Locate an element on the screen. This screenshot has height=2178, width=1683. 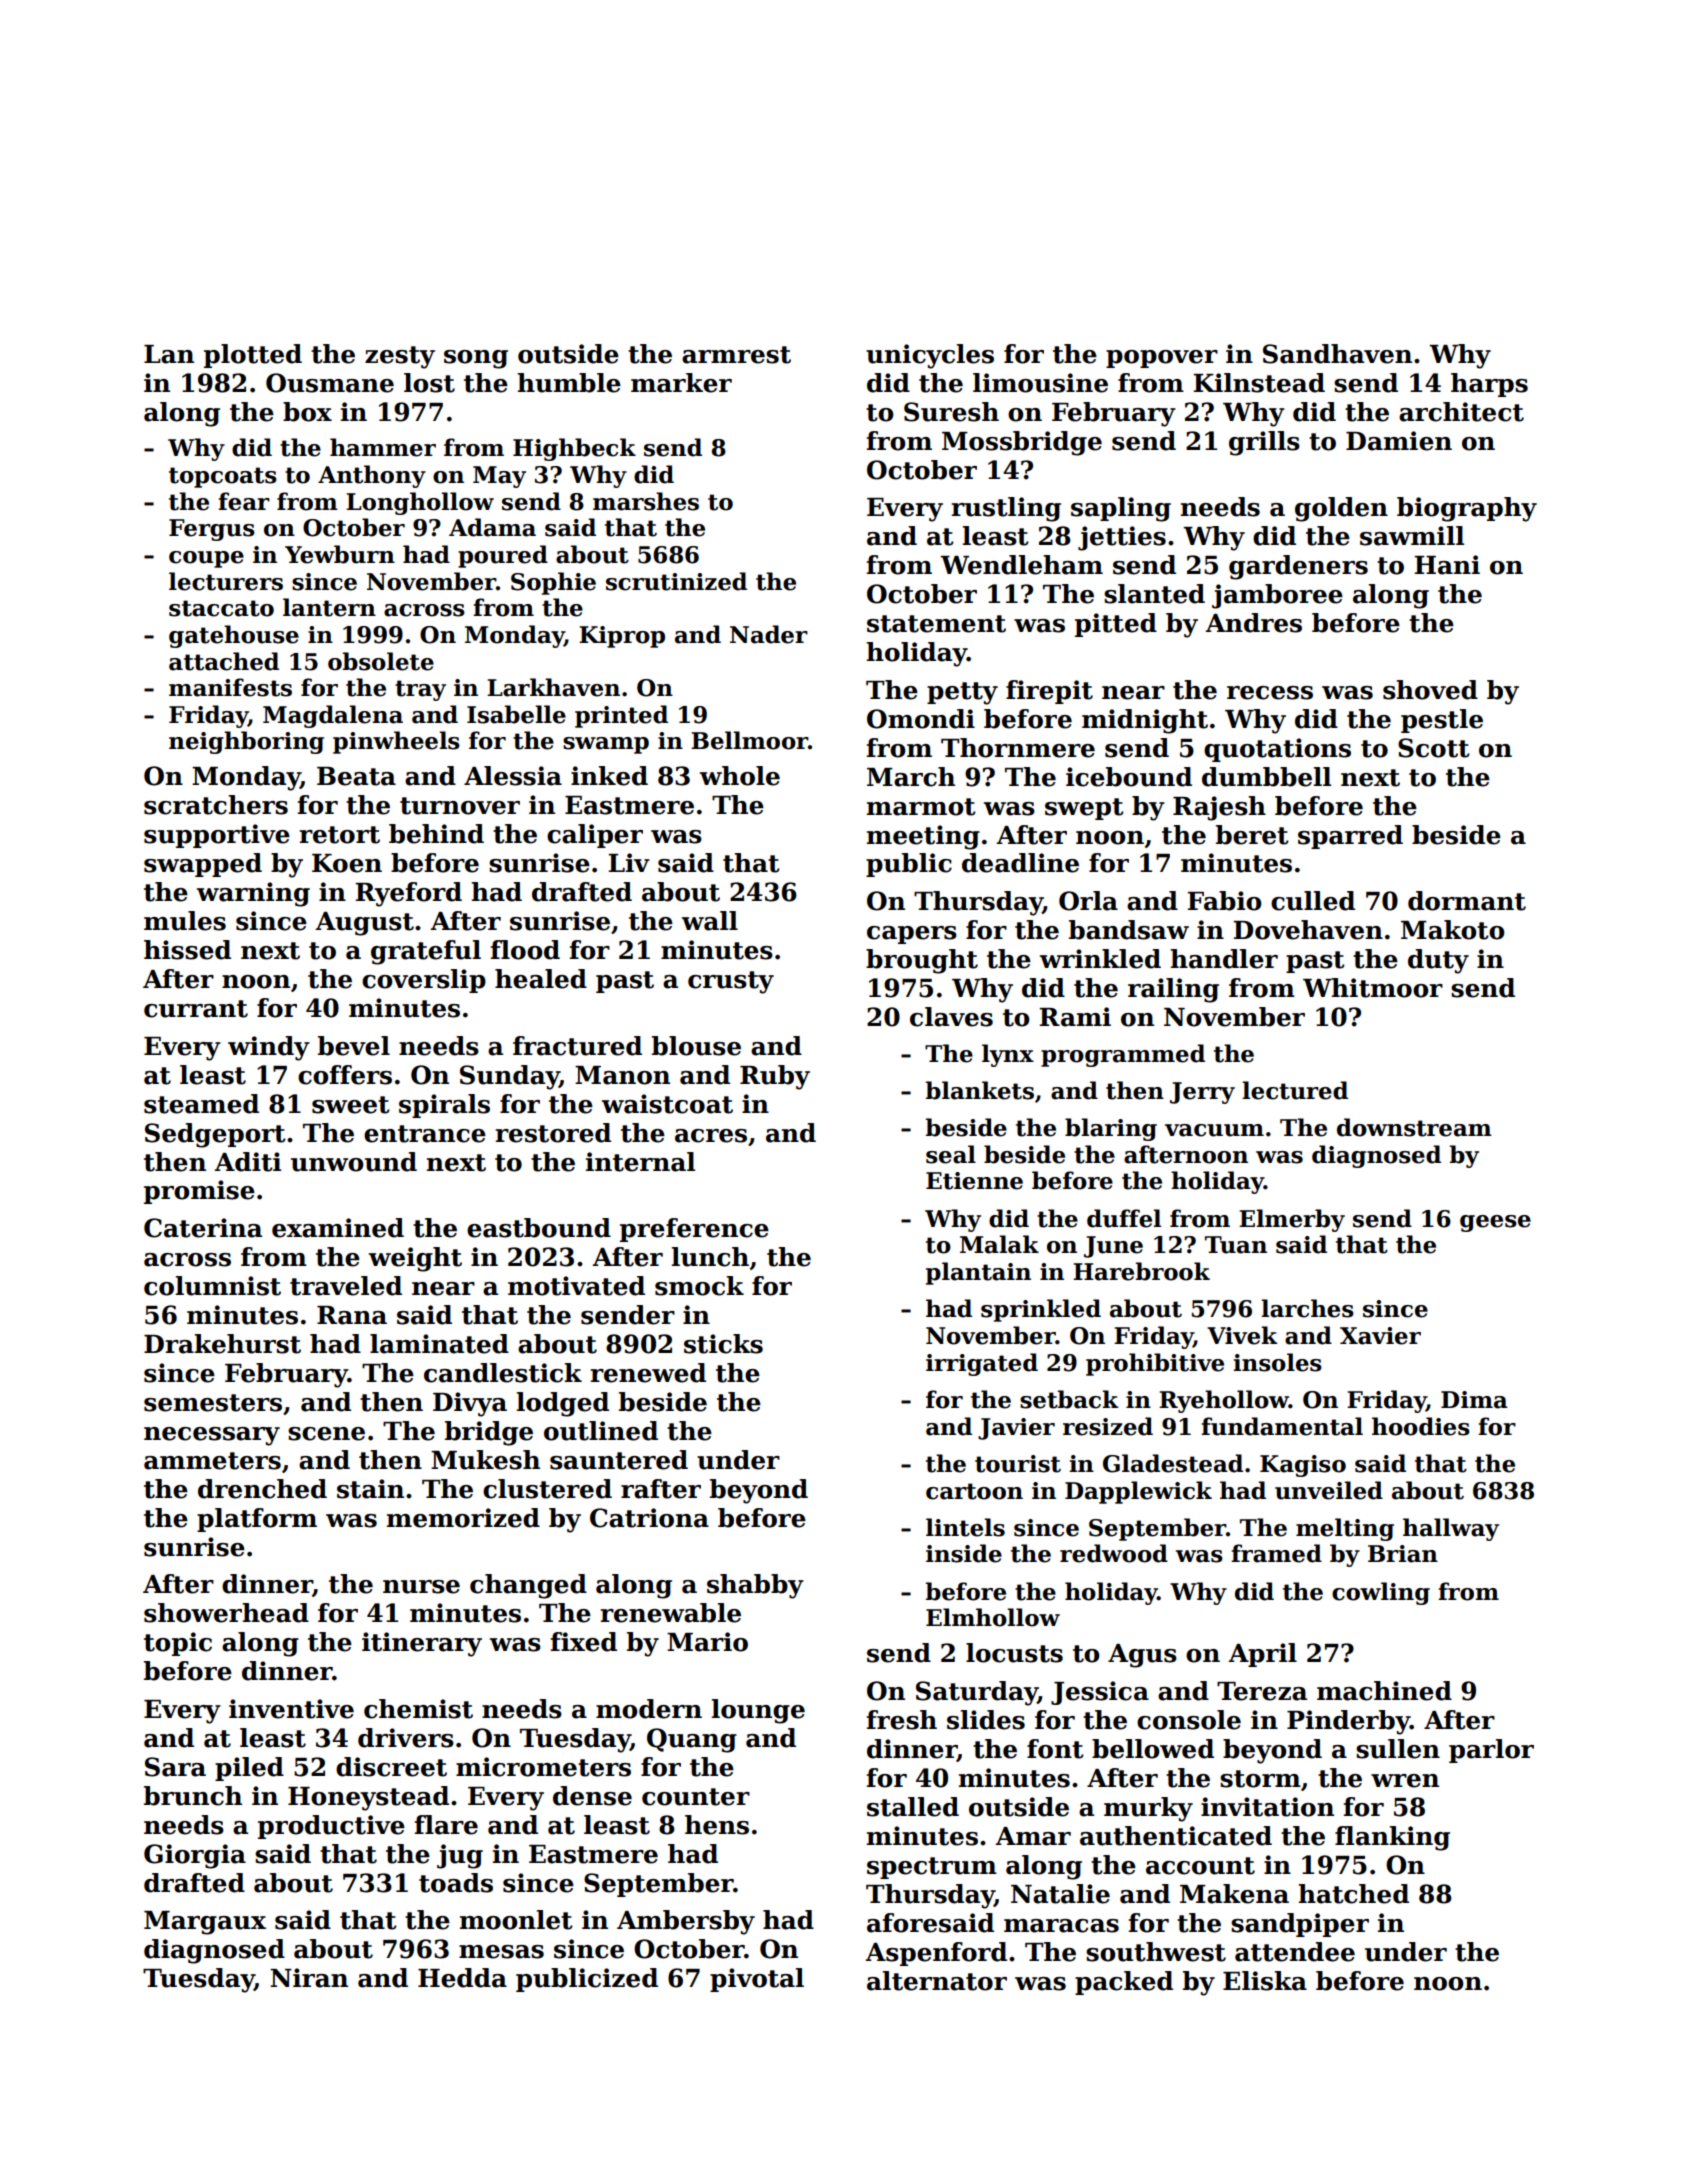
discreet is located at coordinates (391, 1767).
